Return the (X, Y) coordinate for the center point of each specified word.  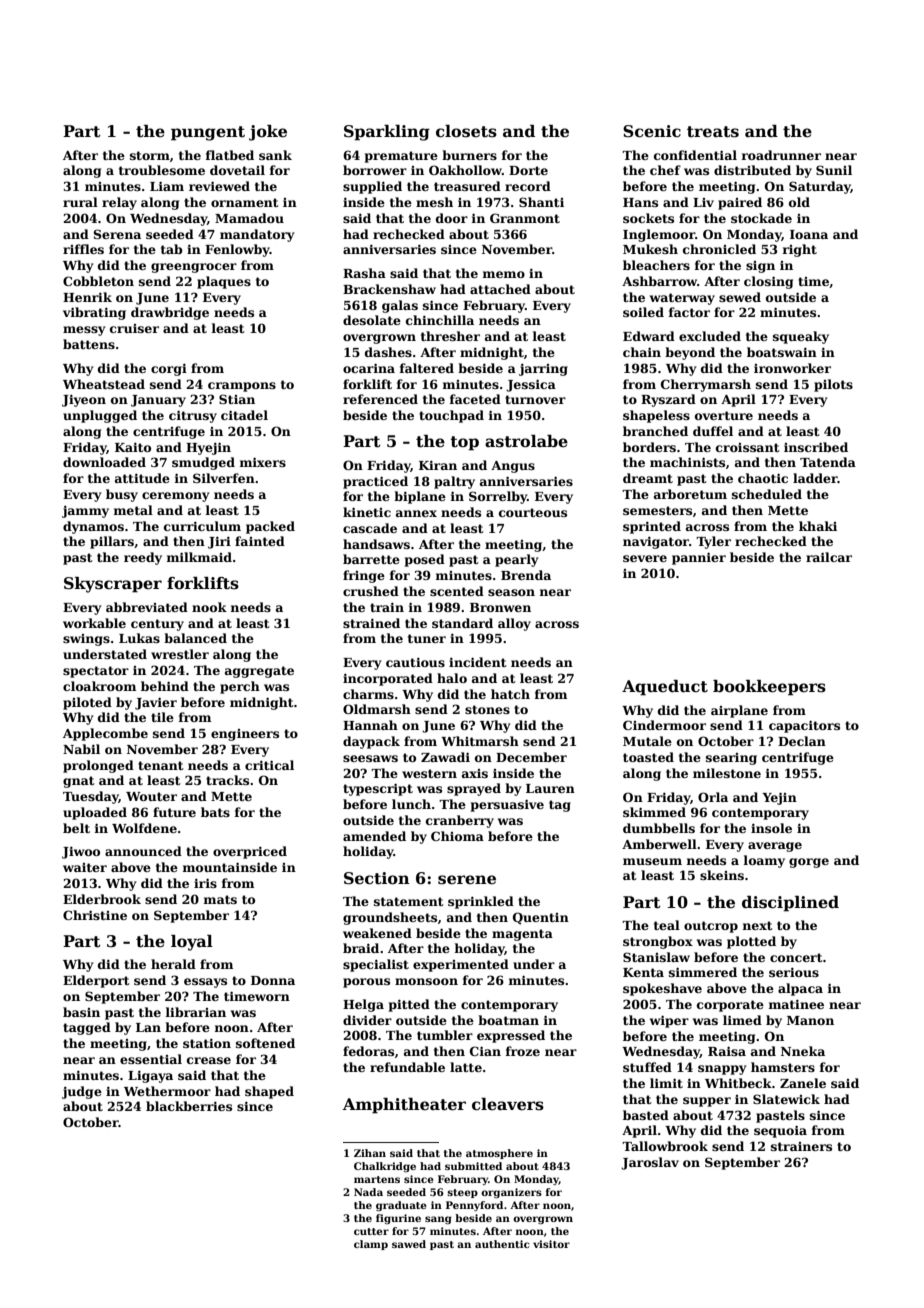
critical (269, 765)
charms (368, 694)
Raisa (727, 1051)
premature (401, 157)
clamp (371, 1245)
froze (522, 1051)
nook (209, 607)
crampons (242, 387)
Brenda (526, 575)
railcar (829, 557)
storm (150, 155)
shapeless (656, 416)
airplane (739, 711)
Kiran (438, 465)
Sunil (834, 170)
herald (173, 964)
